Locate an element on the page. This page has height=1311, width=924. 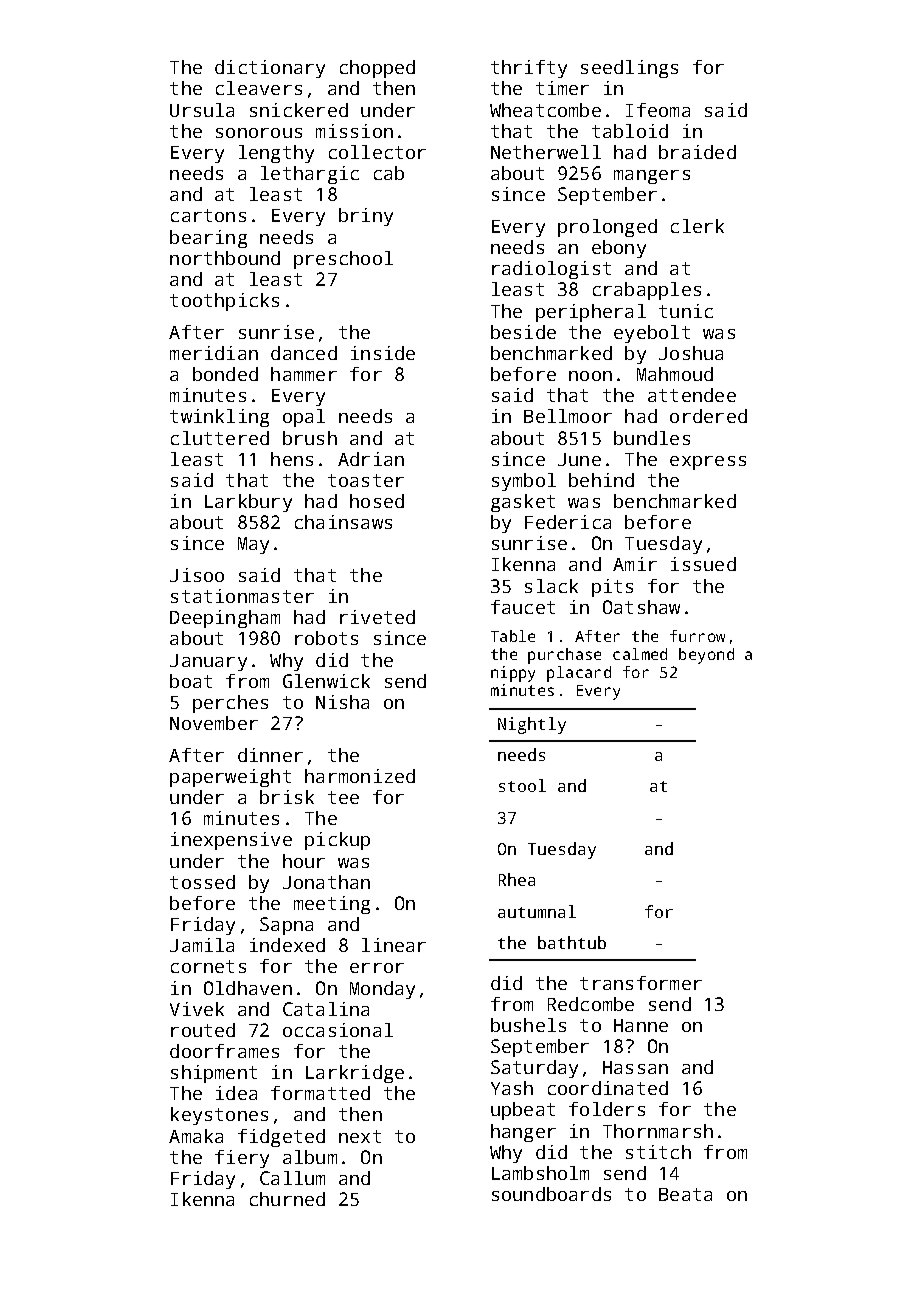
express is located at coordinates (708, 463).
